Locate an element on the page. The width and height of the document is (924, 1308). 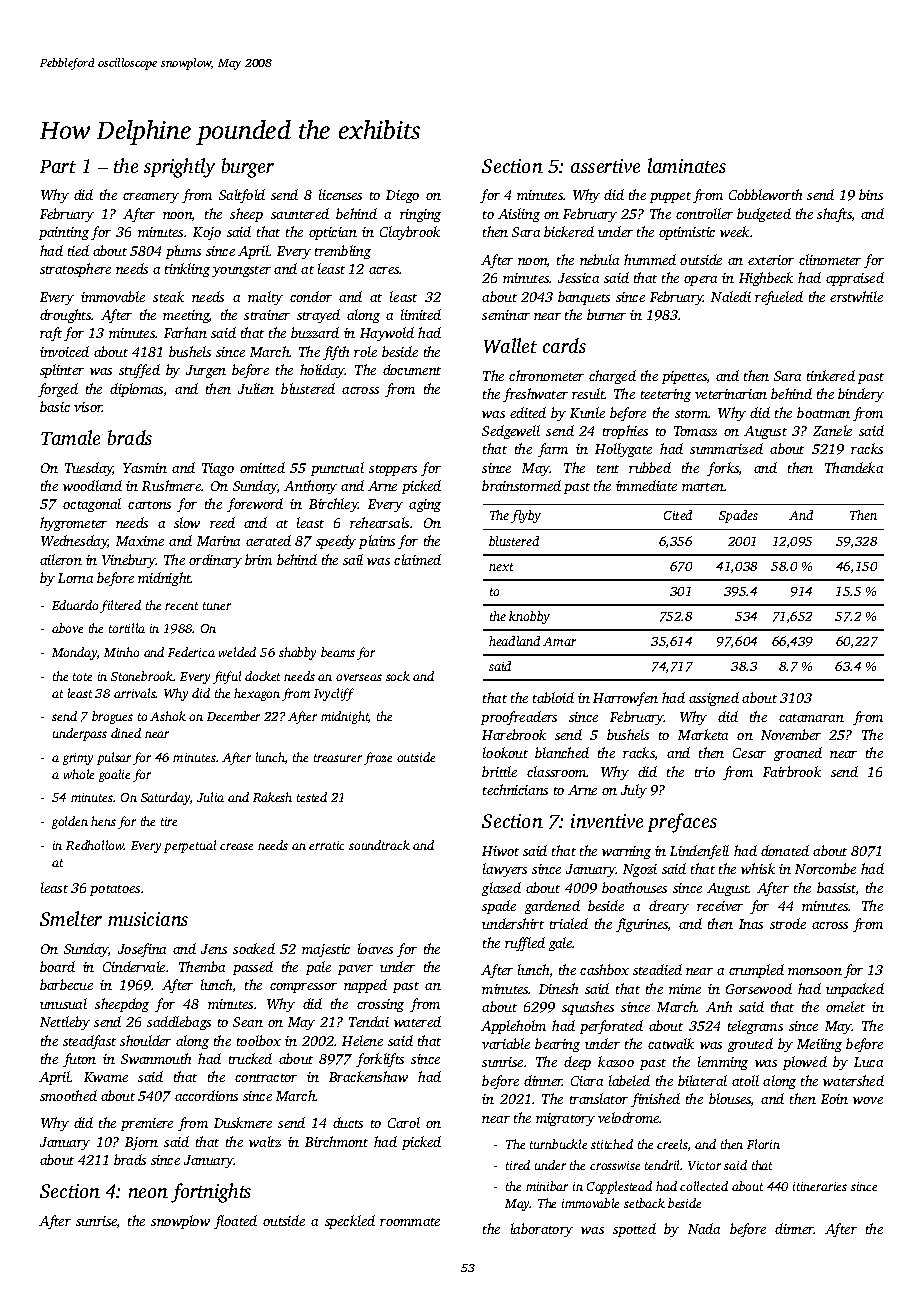
variable is located at coordinates (506, 1043).
